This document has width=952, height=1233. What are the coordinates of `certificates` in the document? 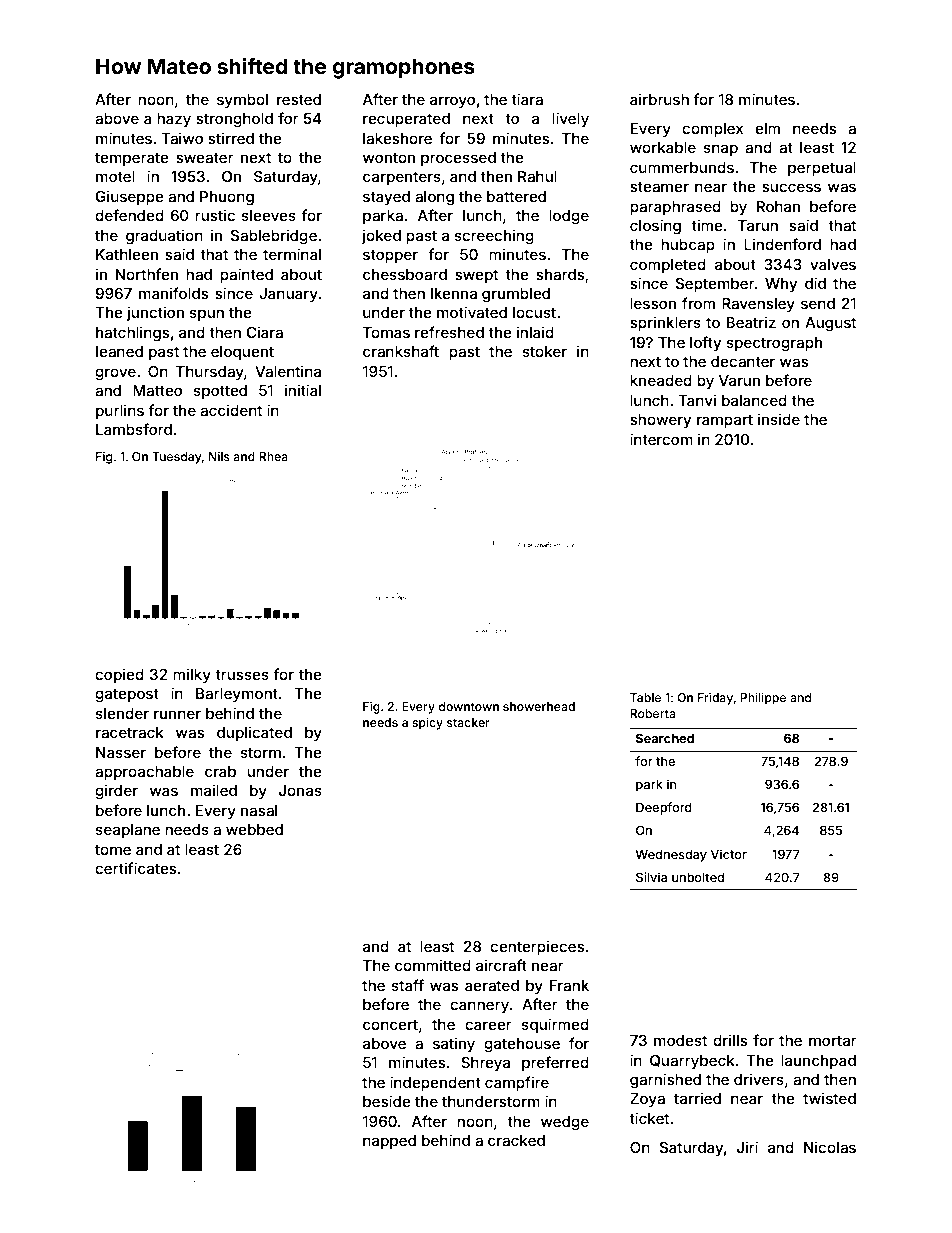 It's located at (135, 868).
